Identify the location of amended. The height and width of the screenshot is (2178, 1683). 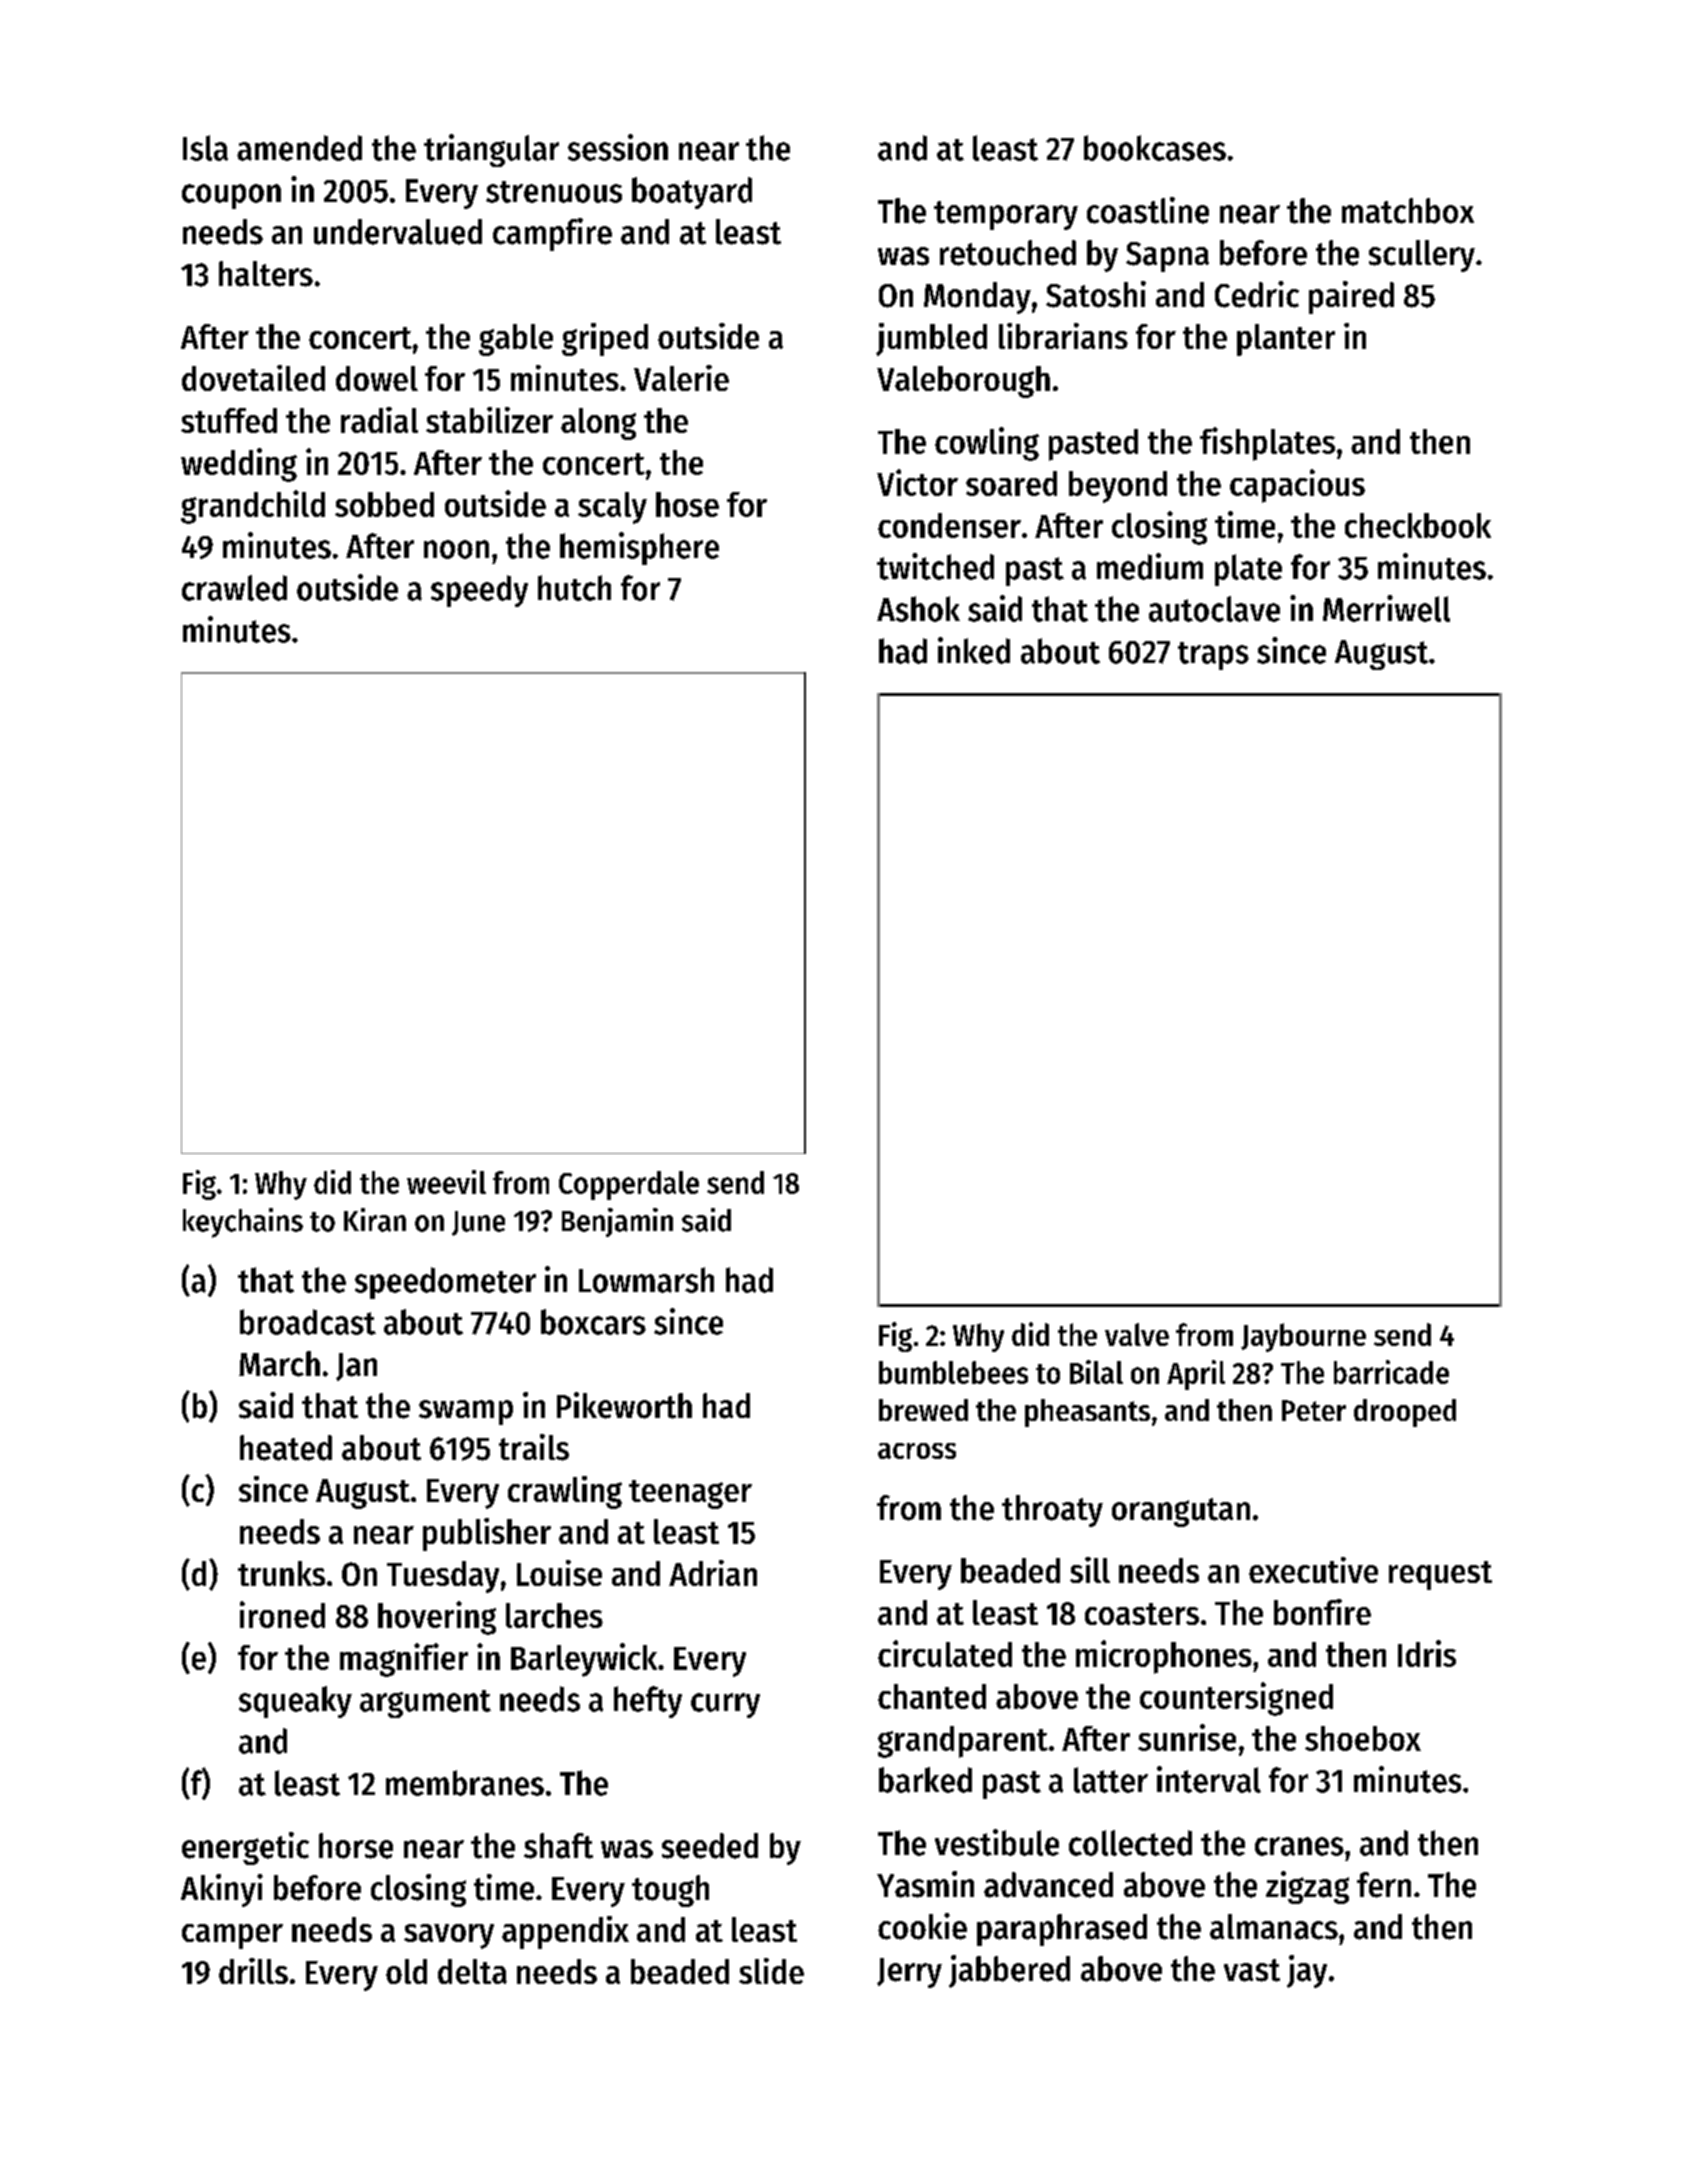
(299, 148).
